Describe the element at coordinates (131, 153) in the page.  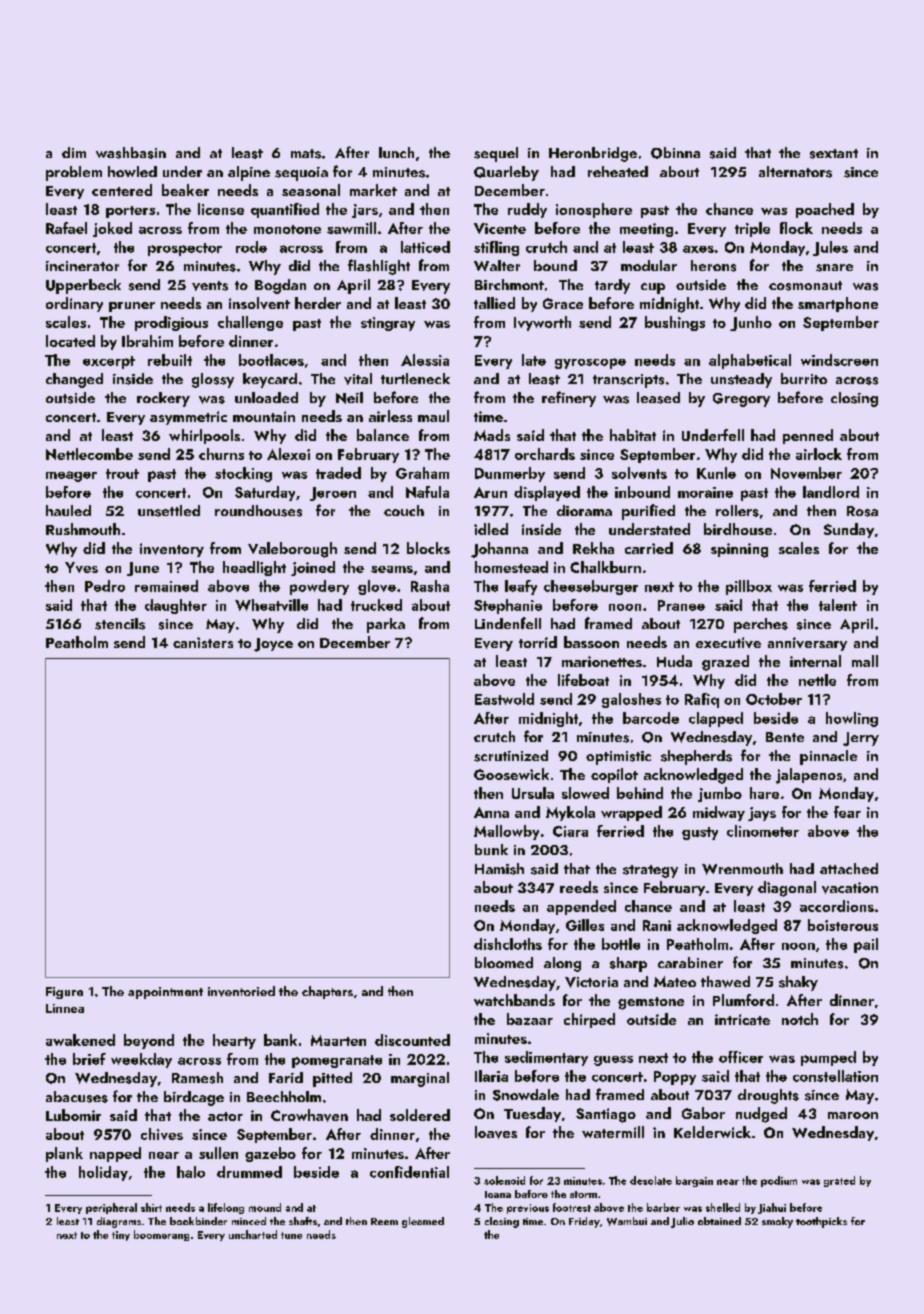
I see `washbasin` at that location.
